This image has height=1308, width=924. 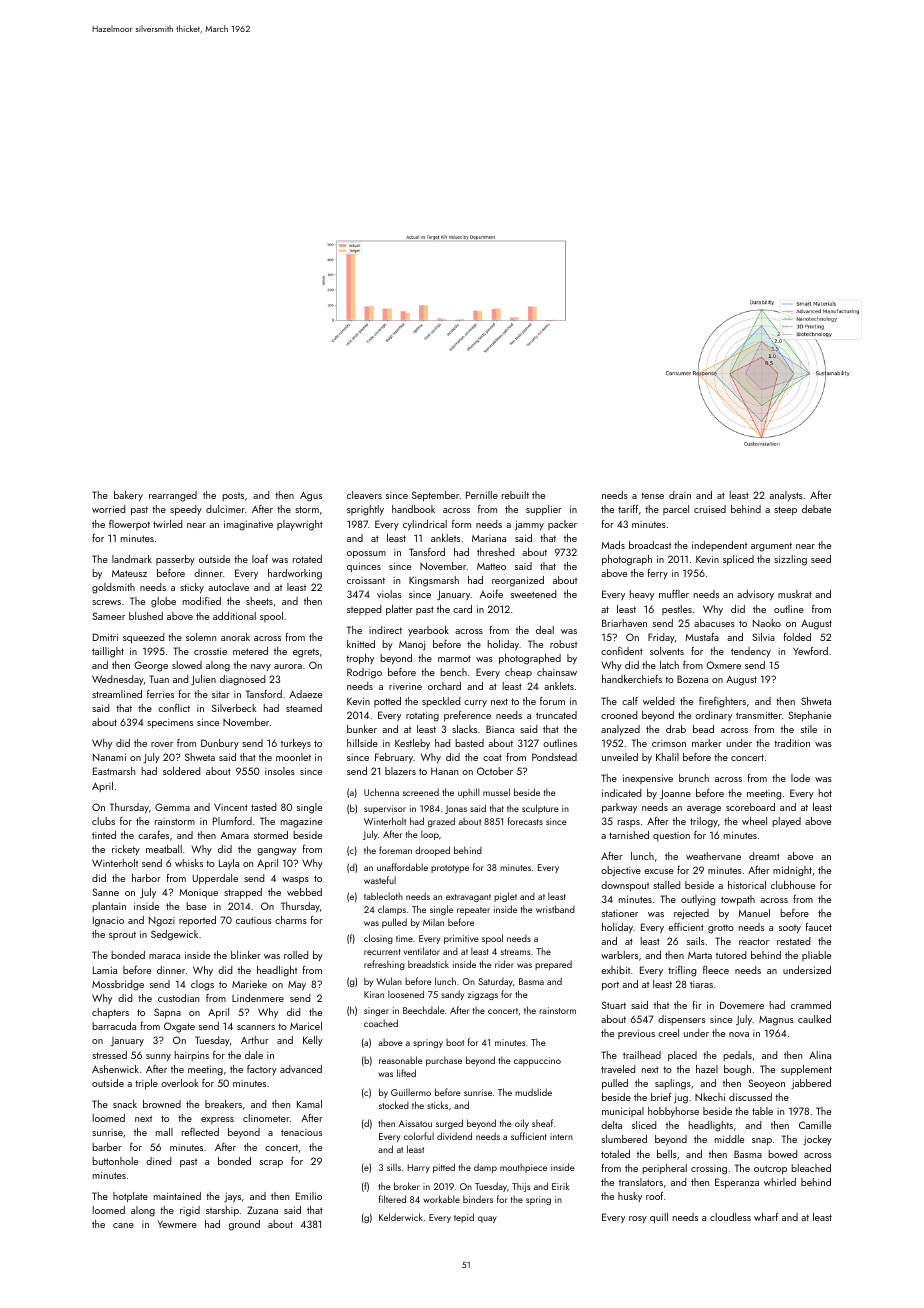 What do you see at coordinates (231, 807) in the image?
I see `Vincent` at bounding box center [231, 807].
